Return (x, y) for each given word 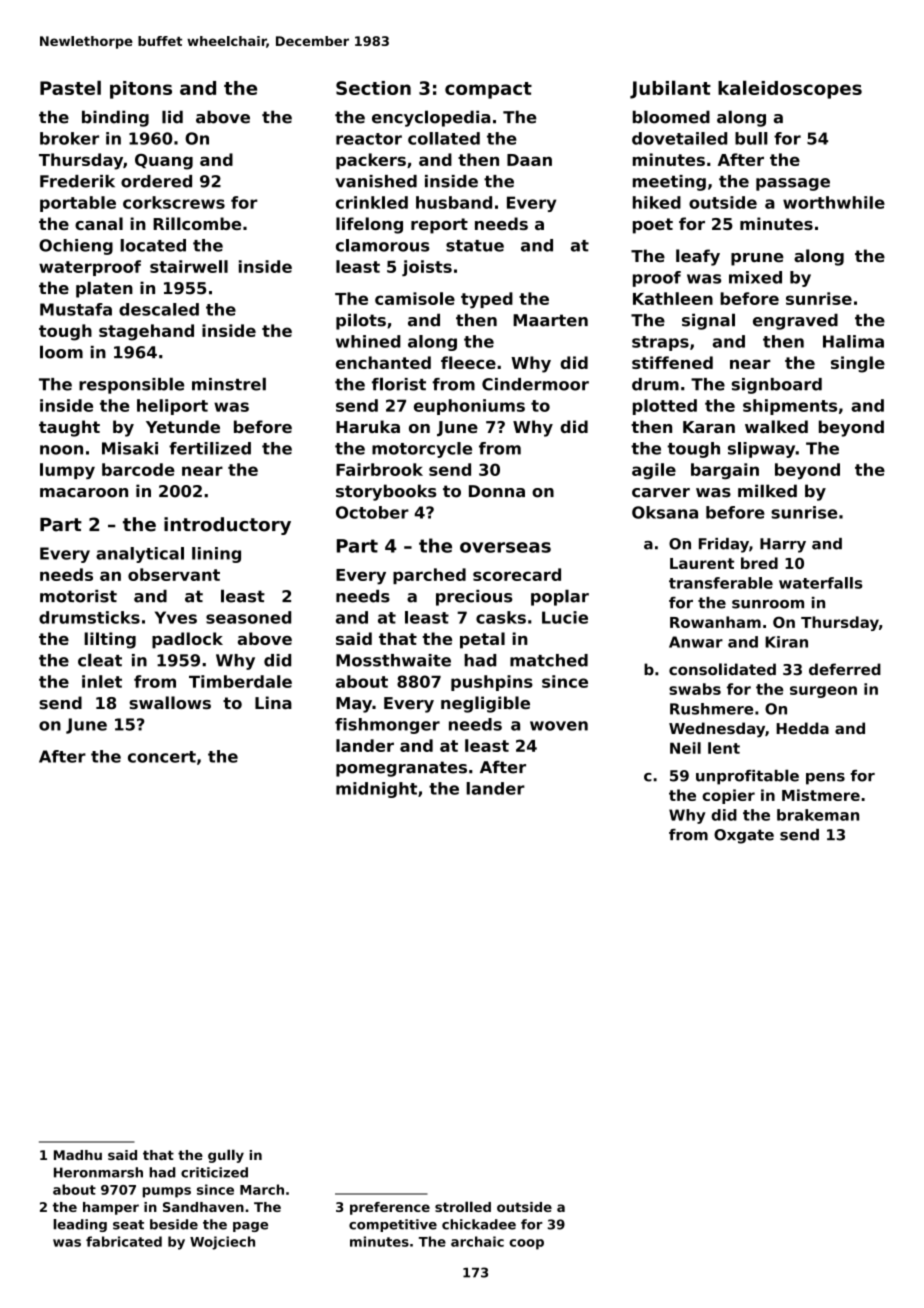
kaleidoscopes (790, 89)
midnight (376, 790)
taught (69, 428)
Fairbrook (379, 469)
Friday (724, 545)
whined (368, 341)
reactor (369, 139)
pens (825, 779)
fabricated (124, 1241)
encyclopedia (431, 118)
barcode (138, 469)
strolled (463, 1206)
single (858, 364)
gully (226, 1156)
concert (162, 757)
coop (526, 1244)
